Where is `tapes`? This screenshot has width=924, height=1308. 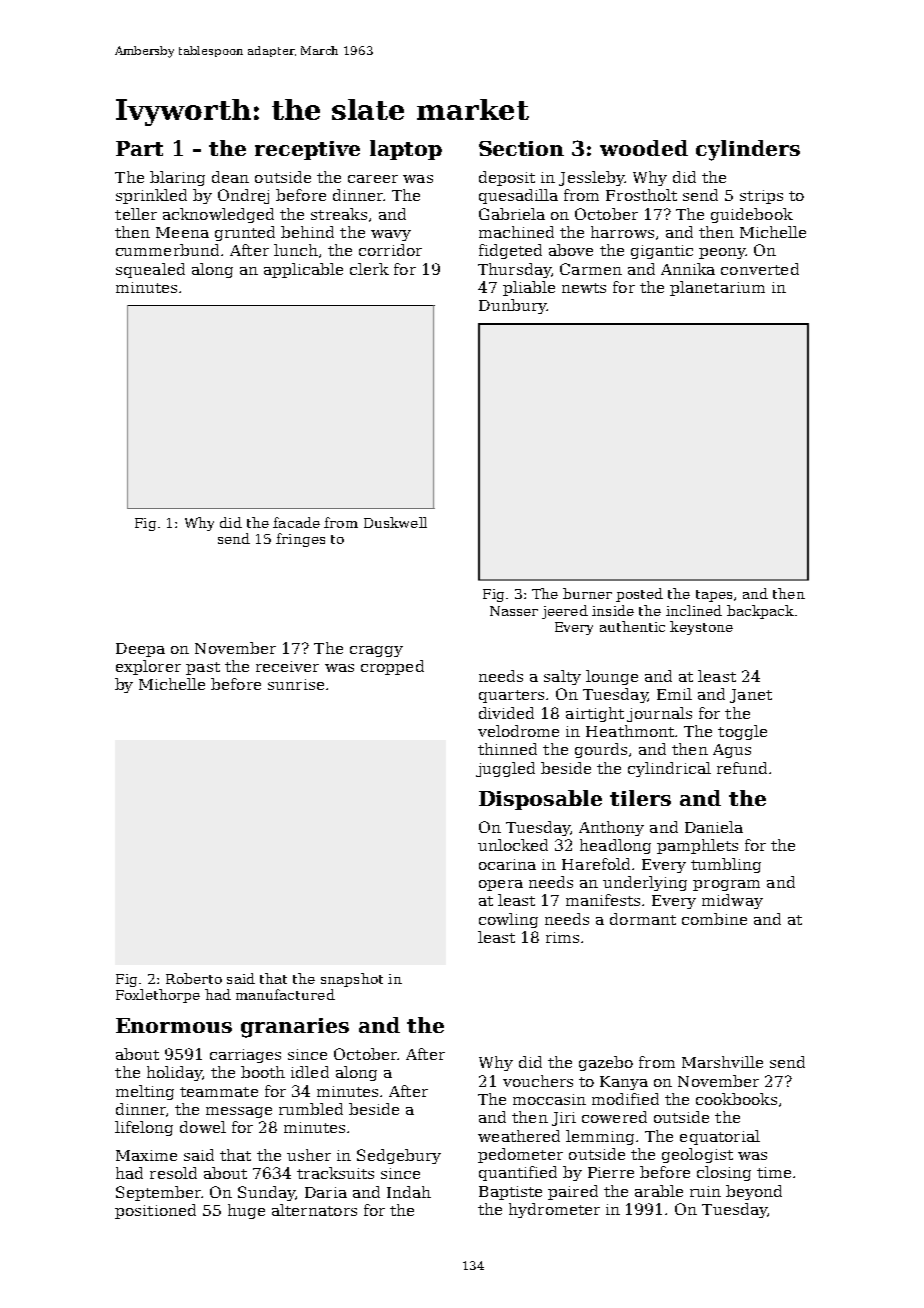 tapes is located at coordinates (714, 596).
